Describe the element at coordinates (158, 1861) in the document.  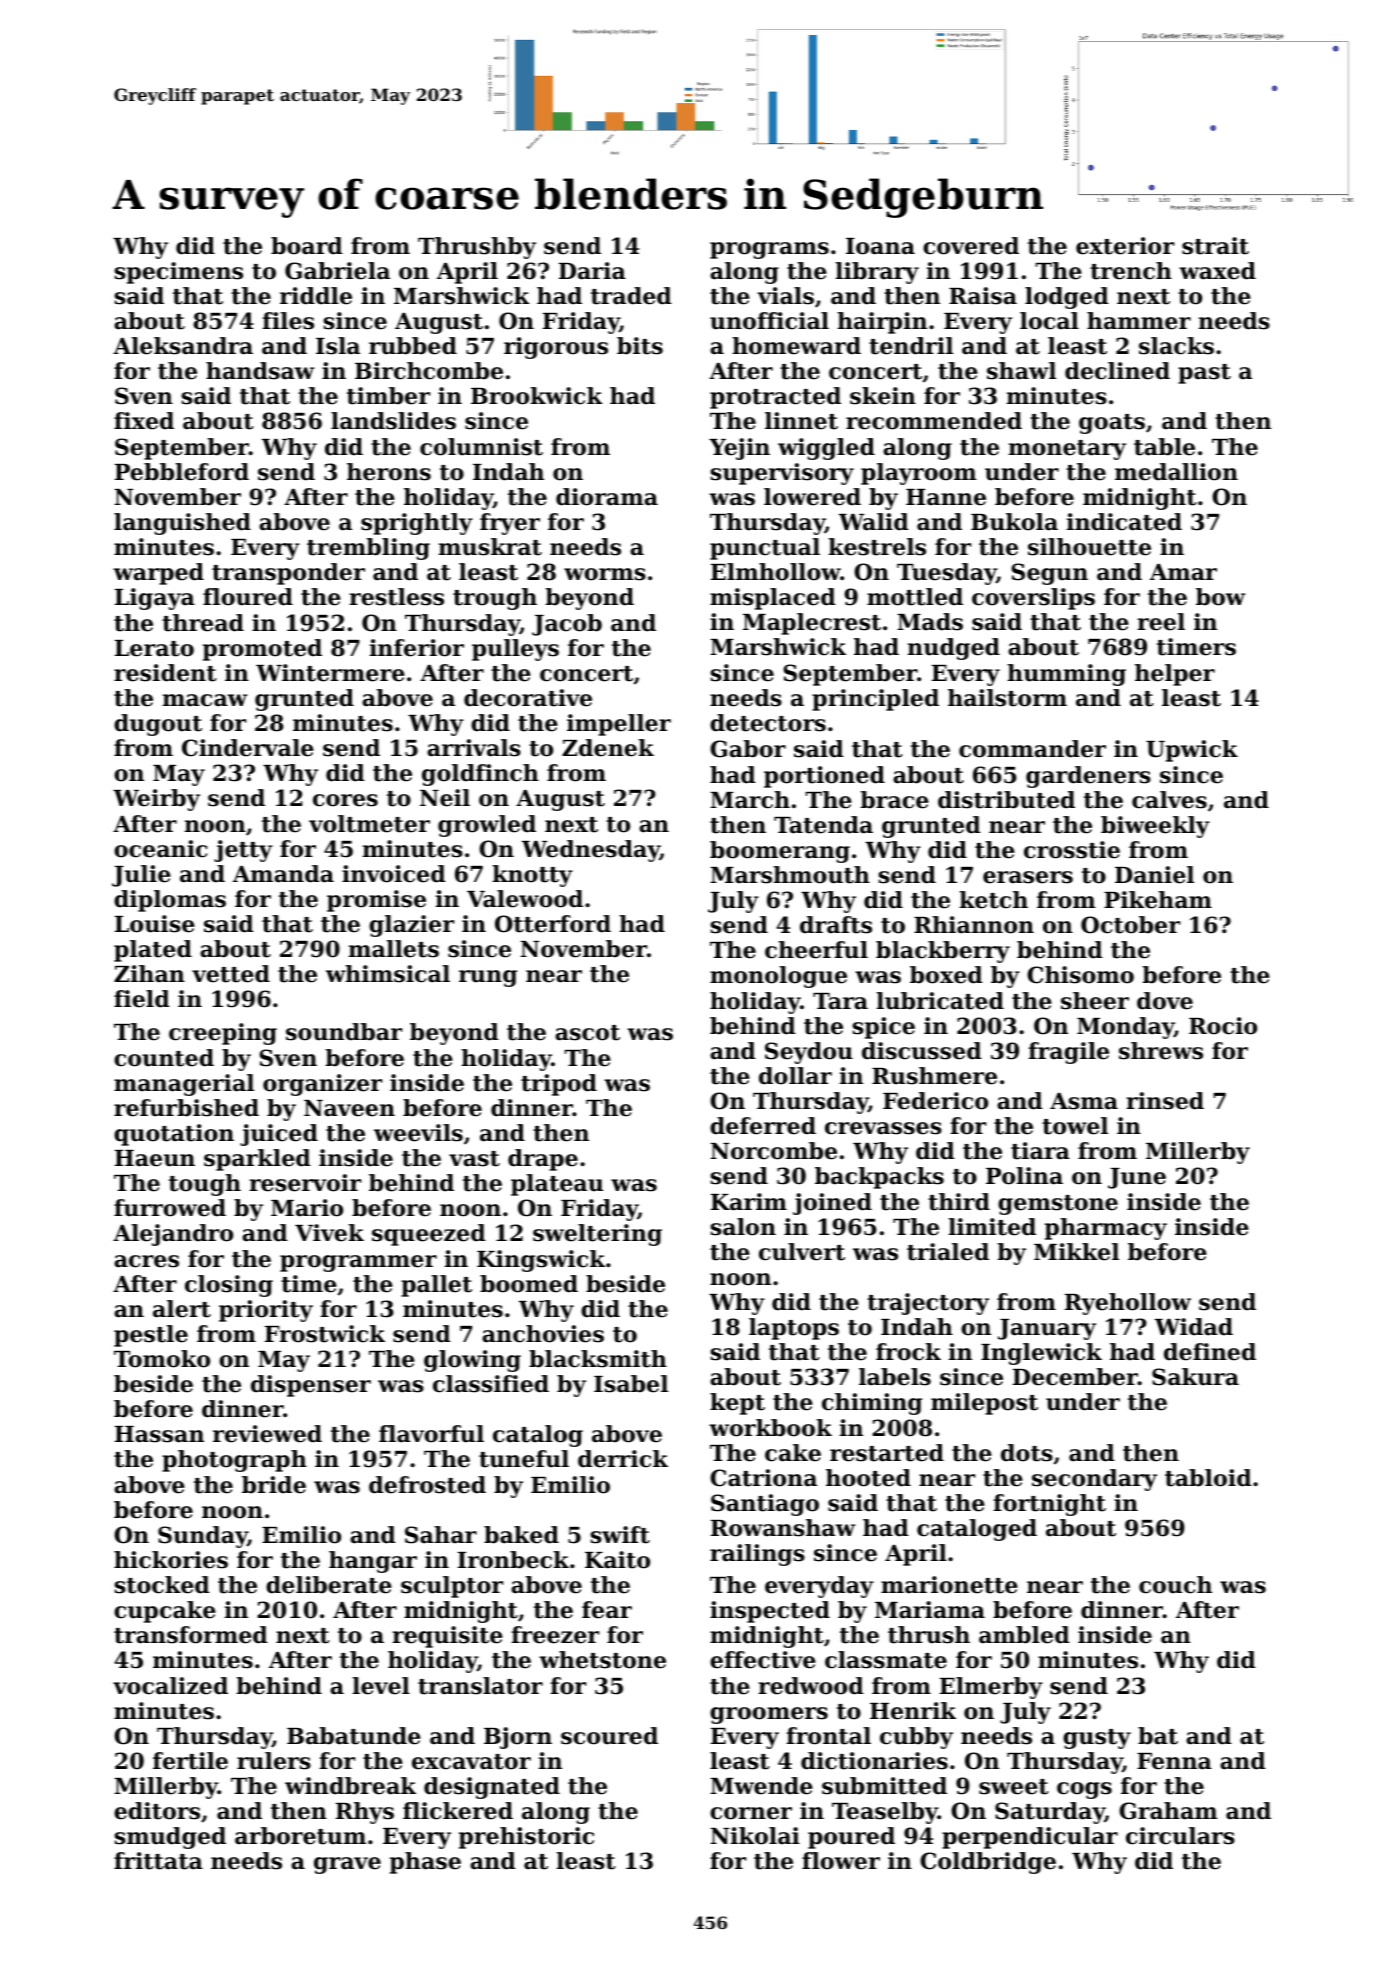
I see `frittata` at that location.
